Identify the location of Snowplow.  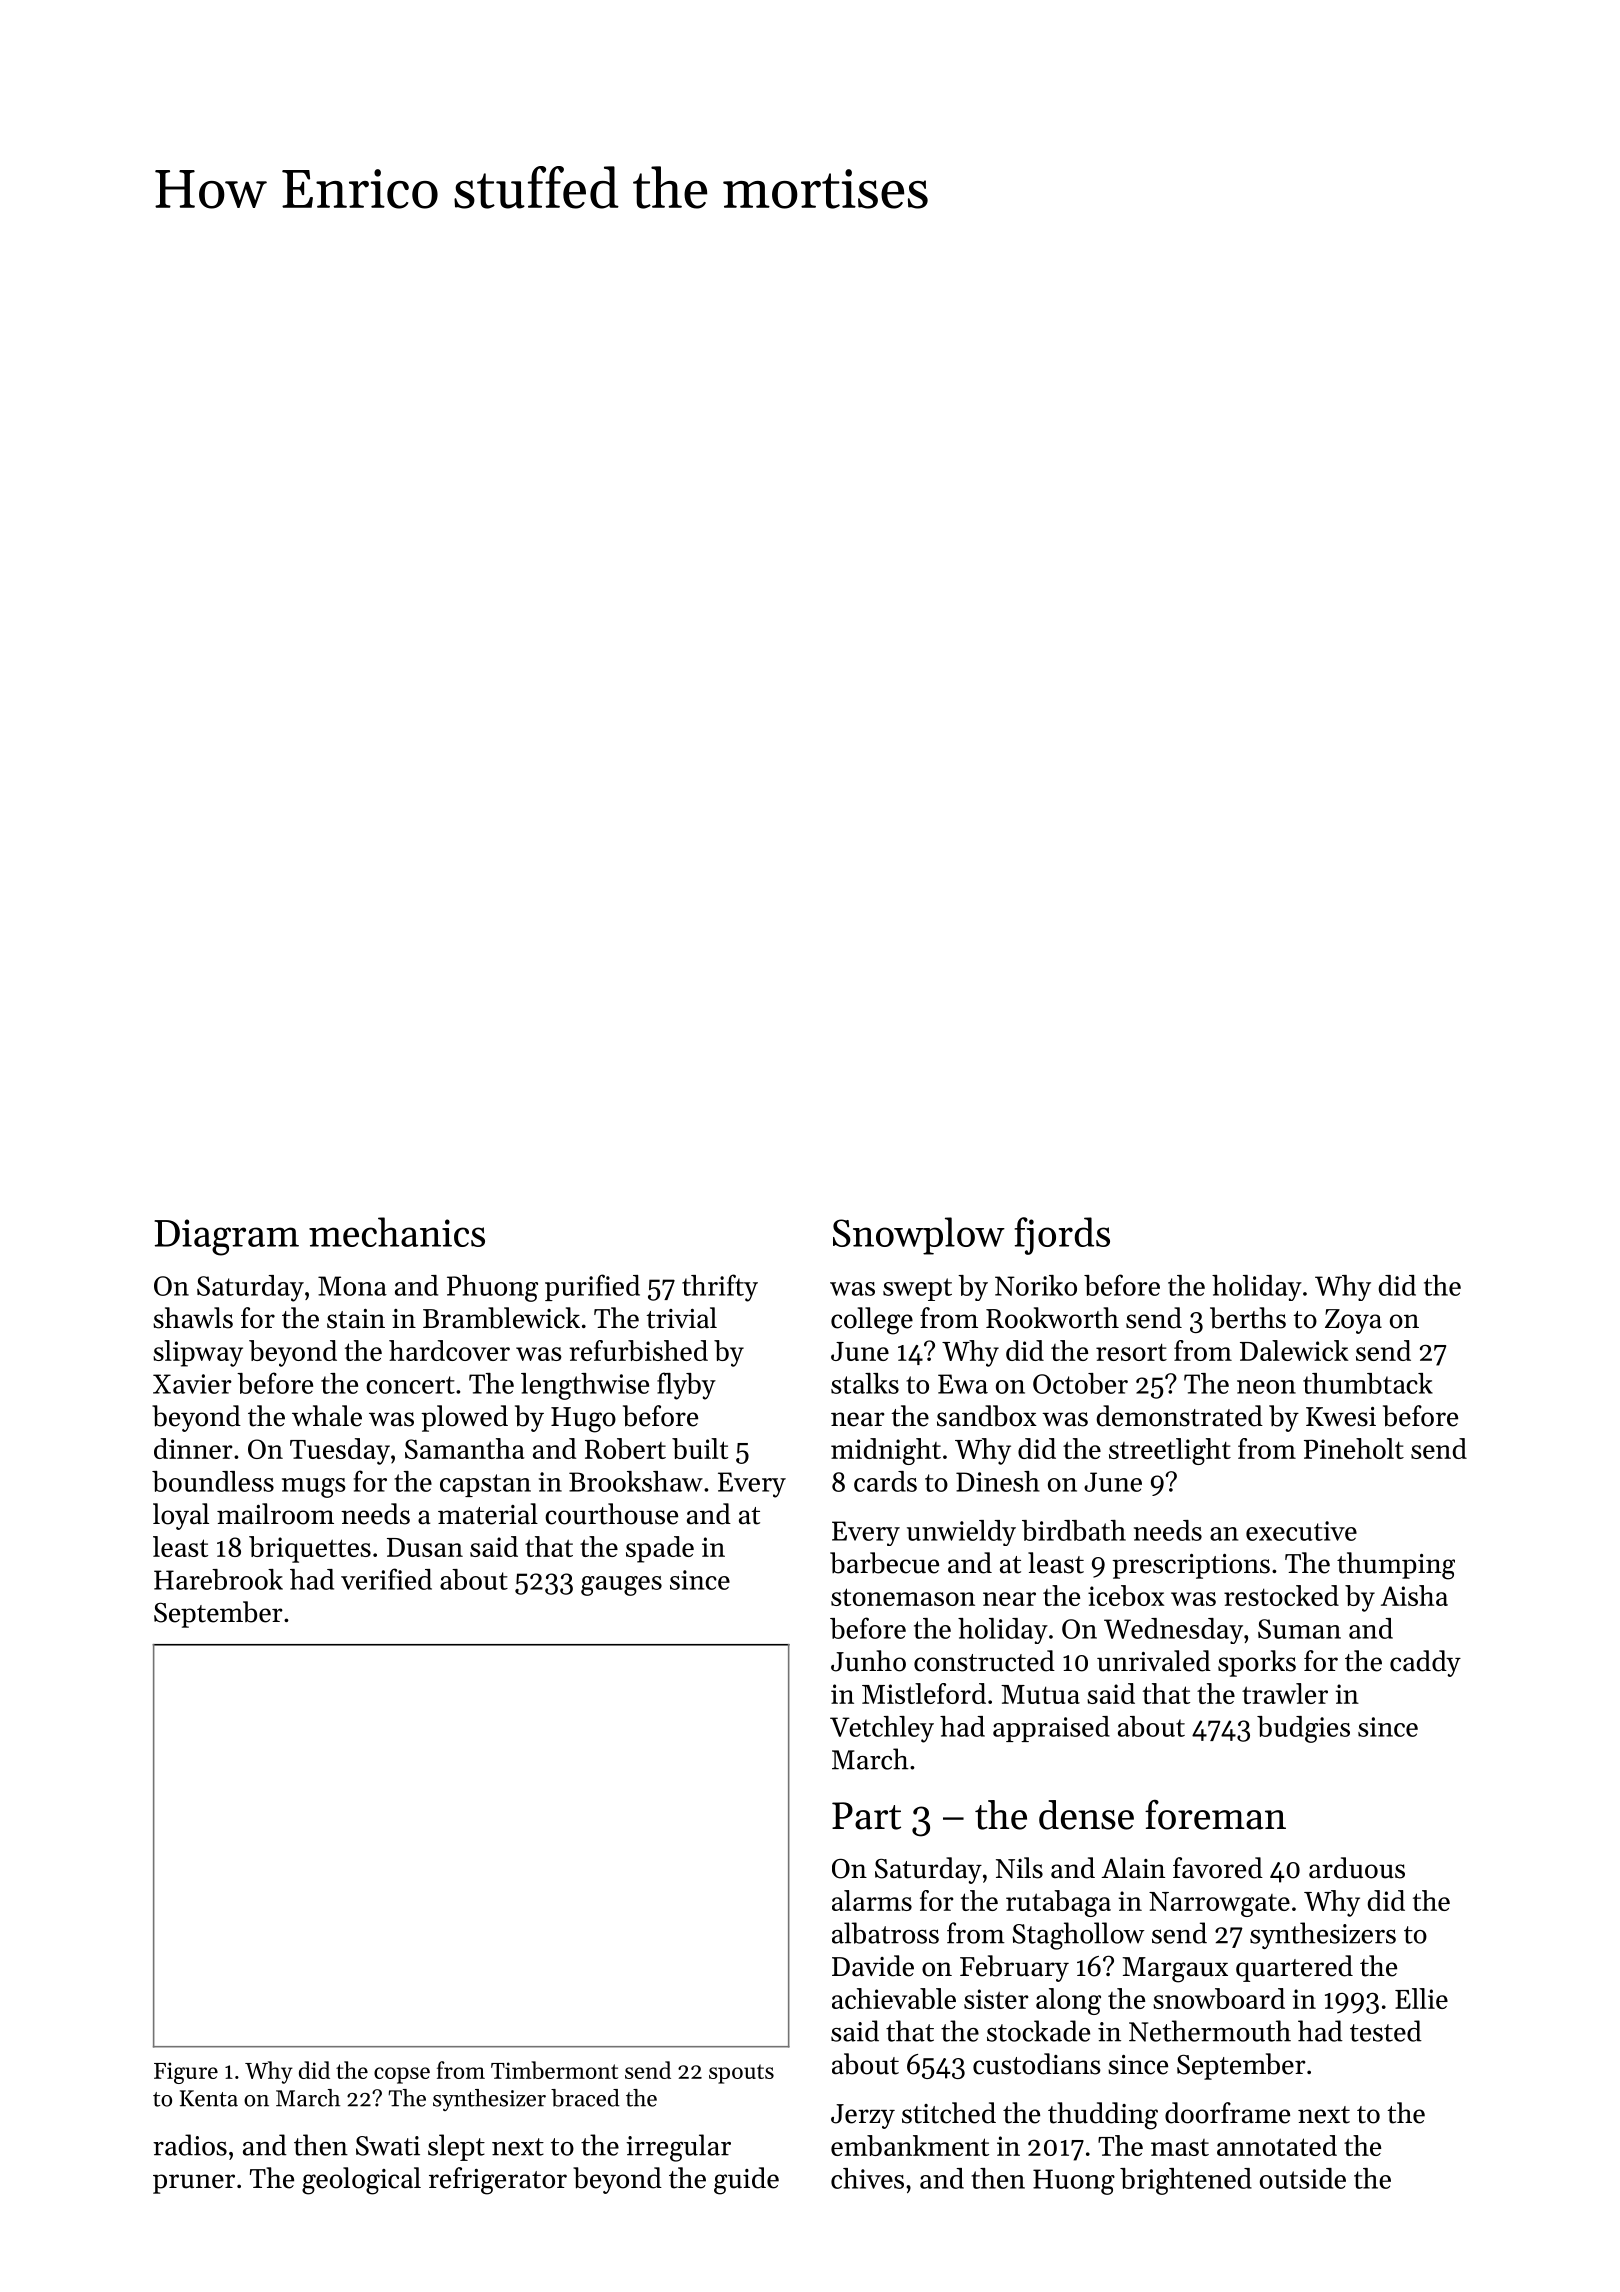
(919, 1236).
